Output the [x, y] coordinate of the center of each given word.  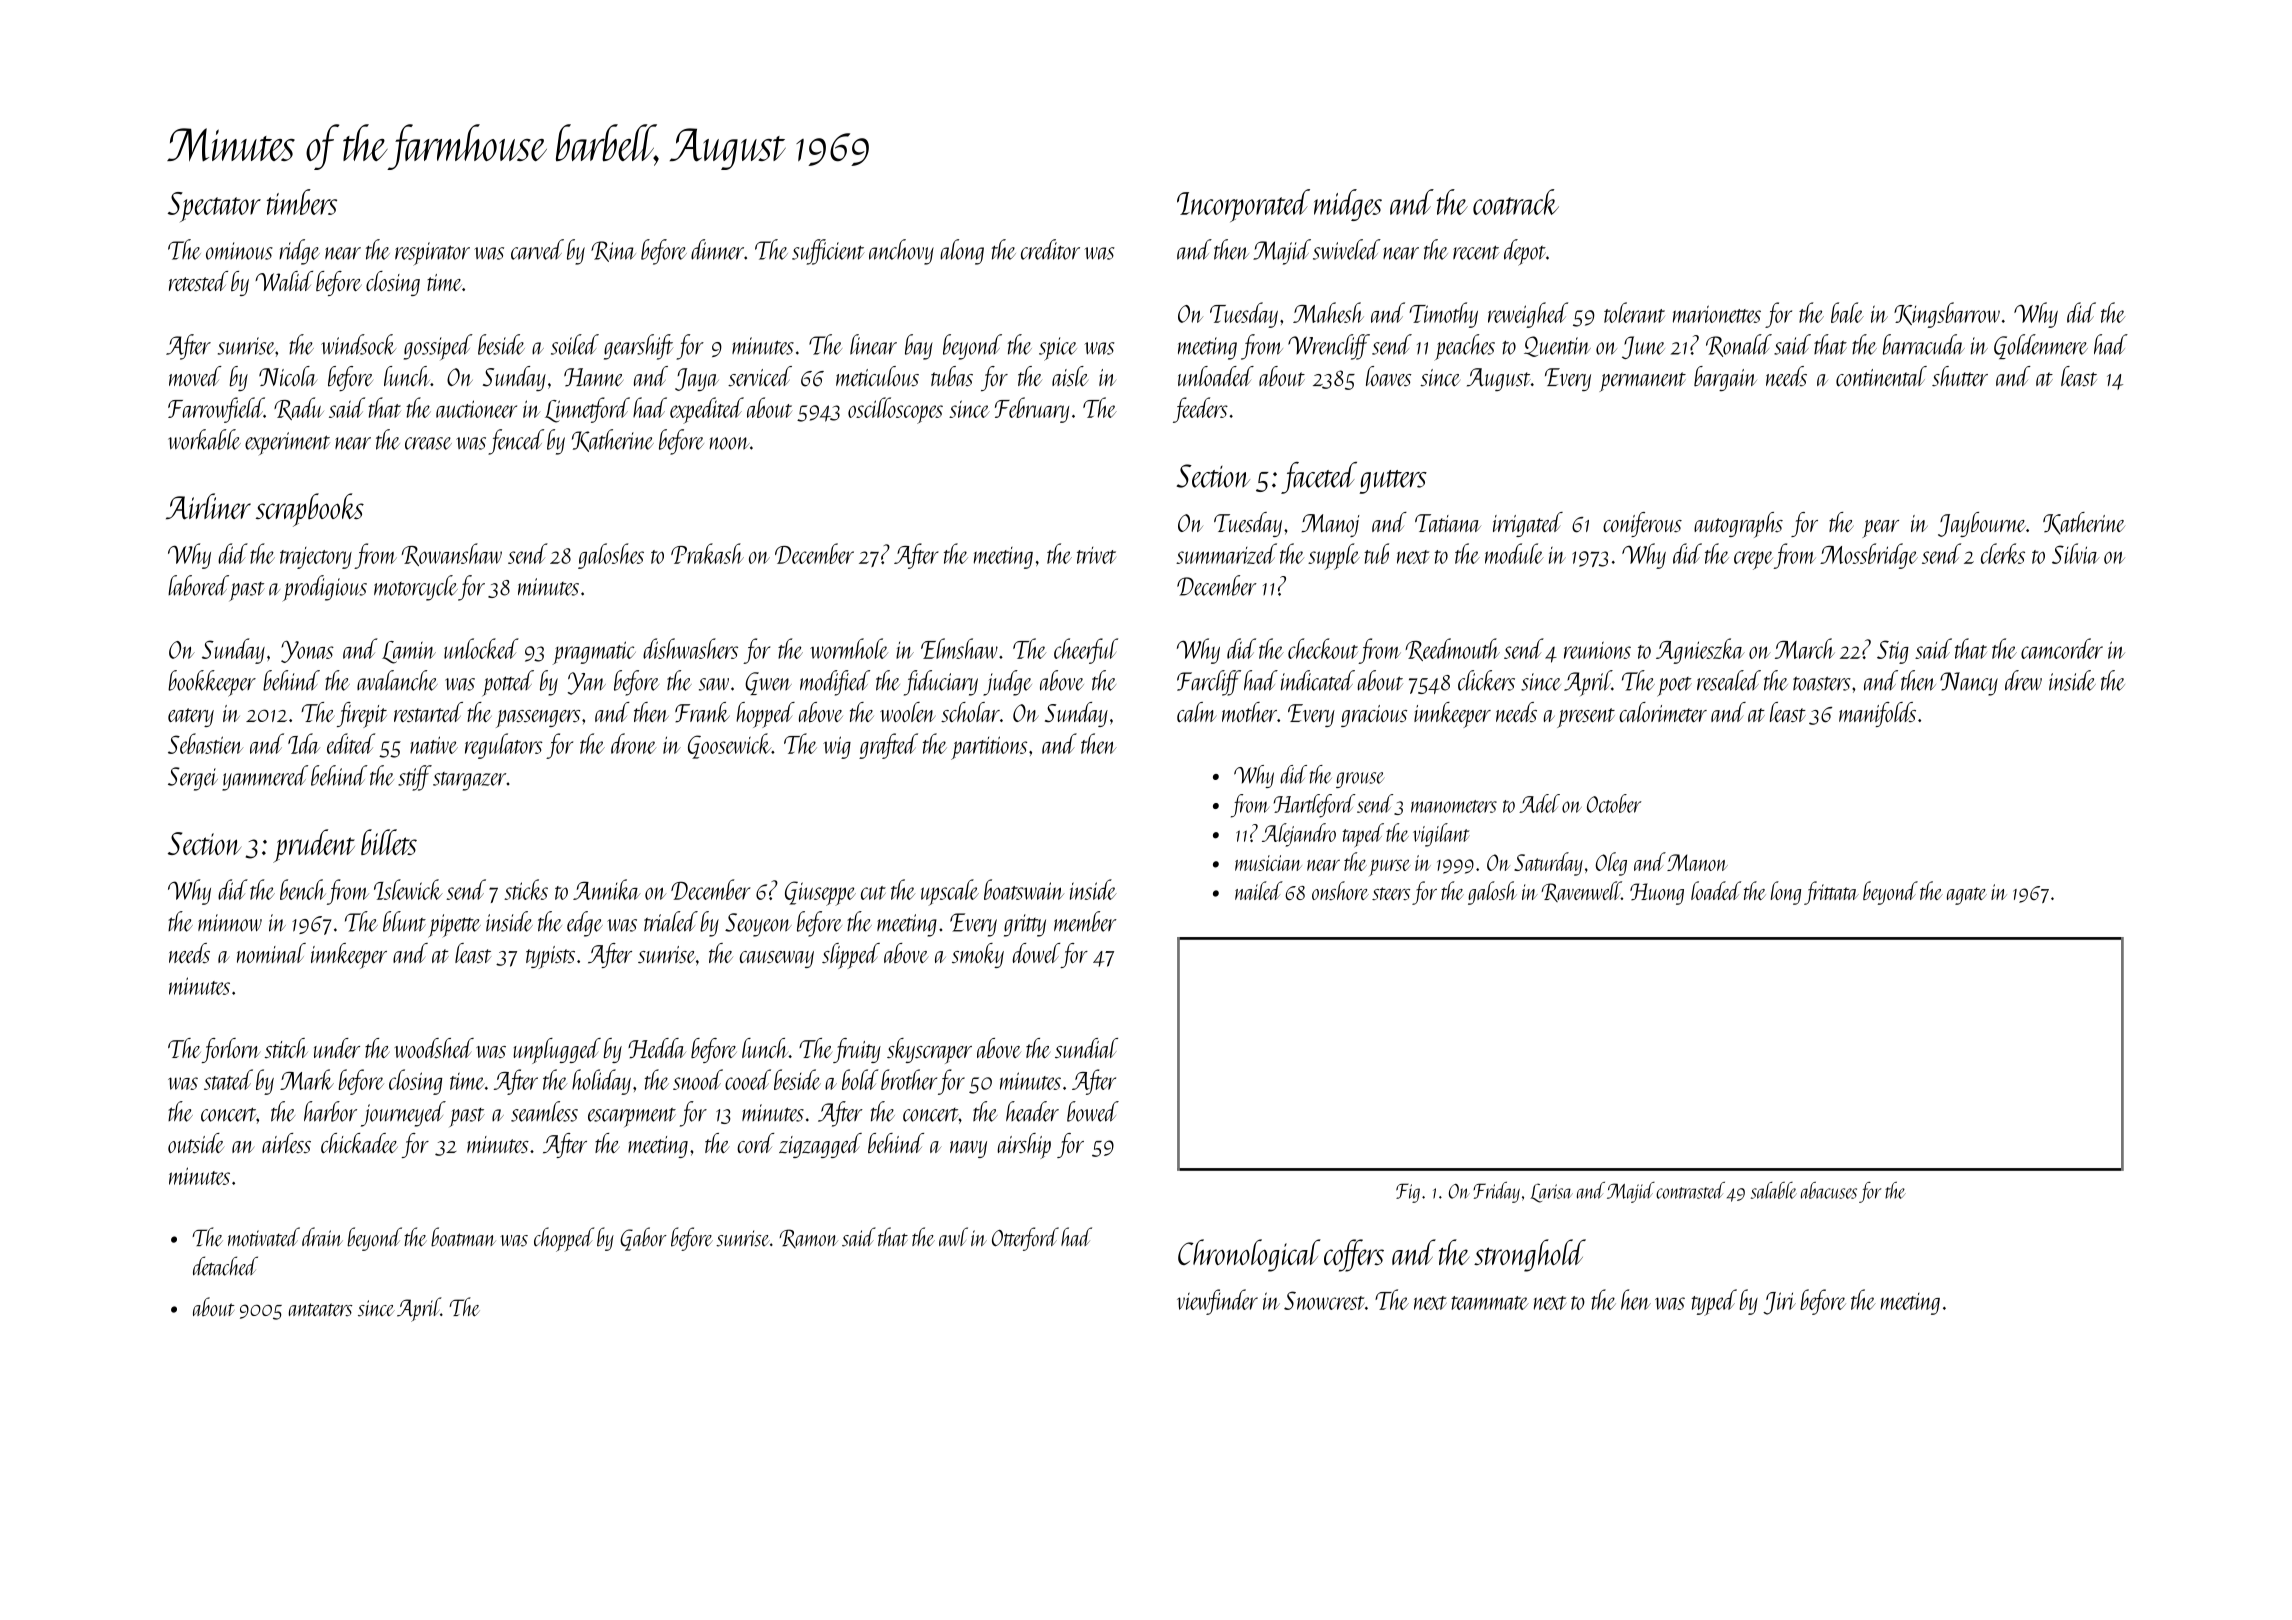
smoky [978, 955]
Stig [1893, 652]
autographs [1738, 525]
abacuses [1829, 1190]
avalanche [397, 680]
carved [537, 249]
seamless [544, 1111]
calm [1196, 712]
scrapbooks [310, 510]
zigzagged [820, 1145]
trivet [1096, 555]
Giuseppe [820, 893]
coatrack [1516, 202]
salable [1774, 1190]
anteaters [320, 1310]
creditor [1050, 249]
